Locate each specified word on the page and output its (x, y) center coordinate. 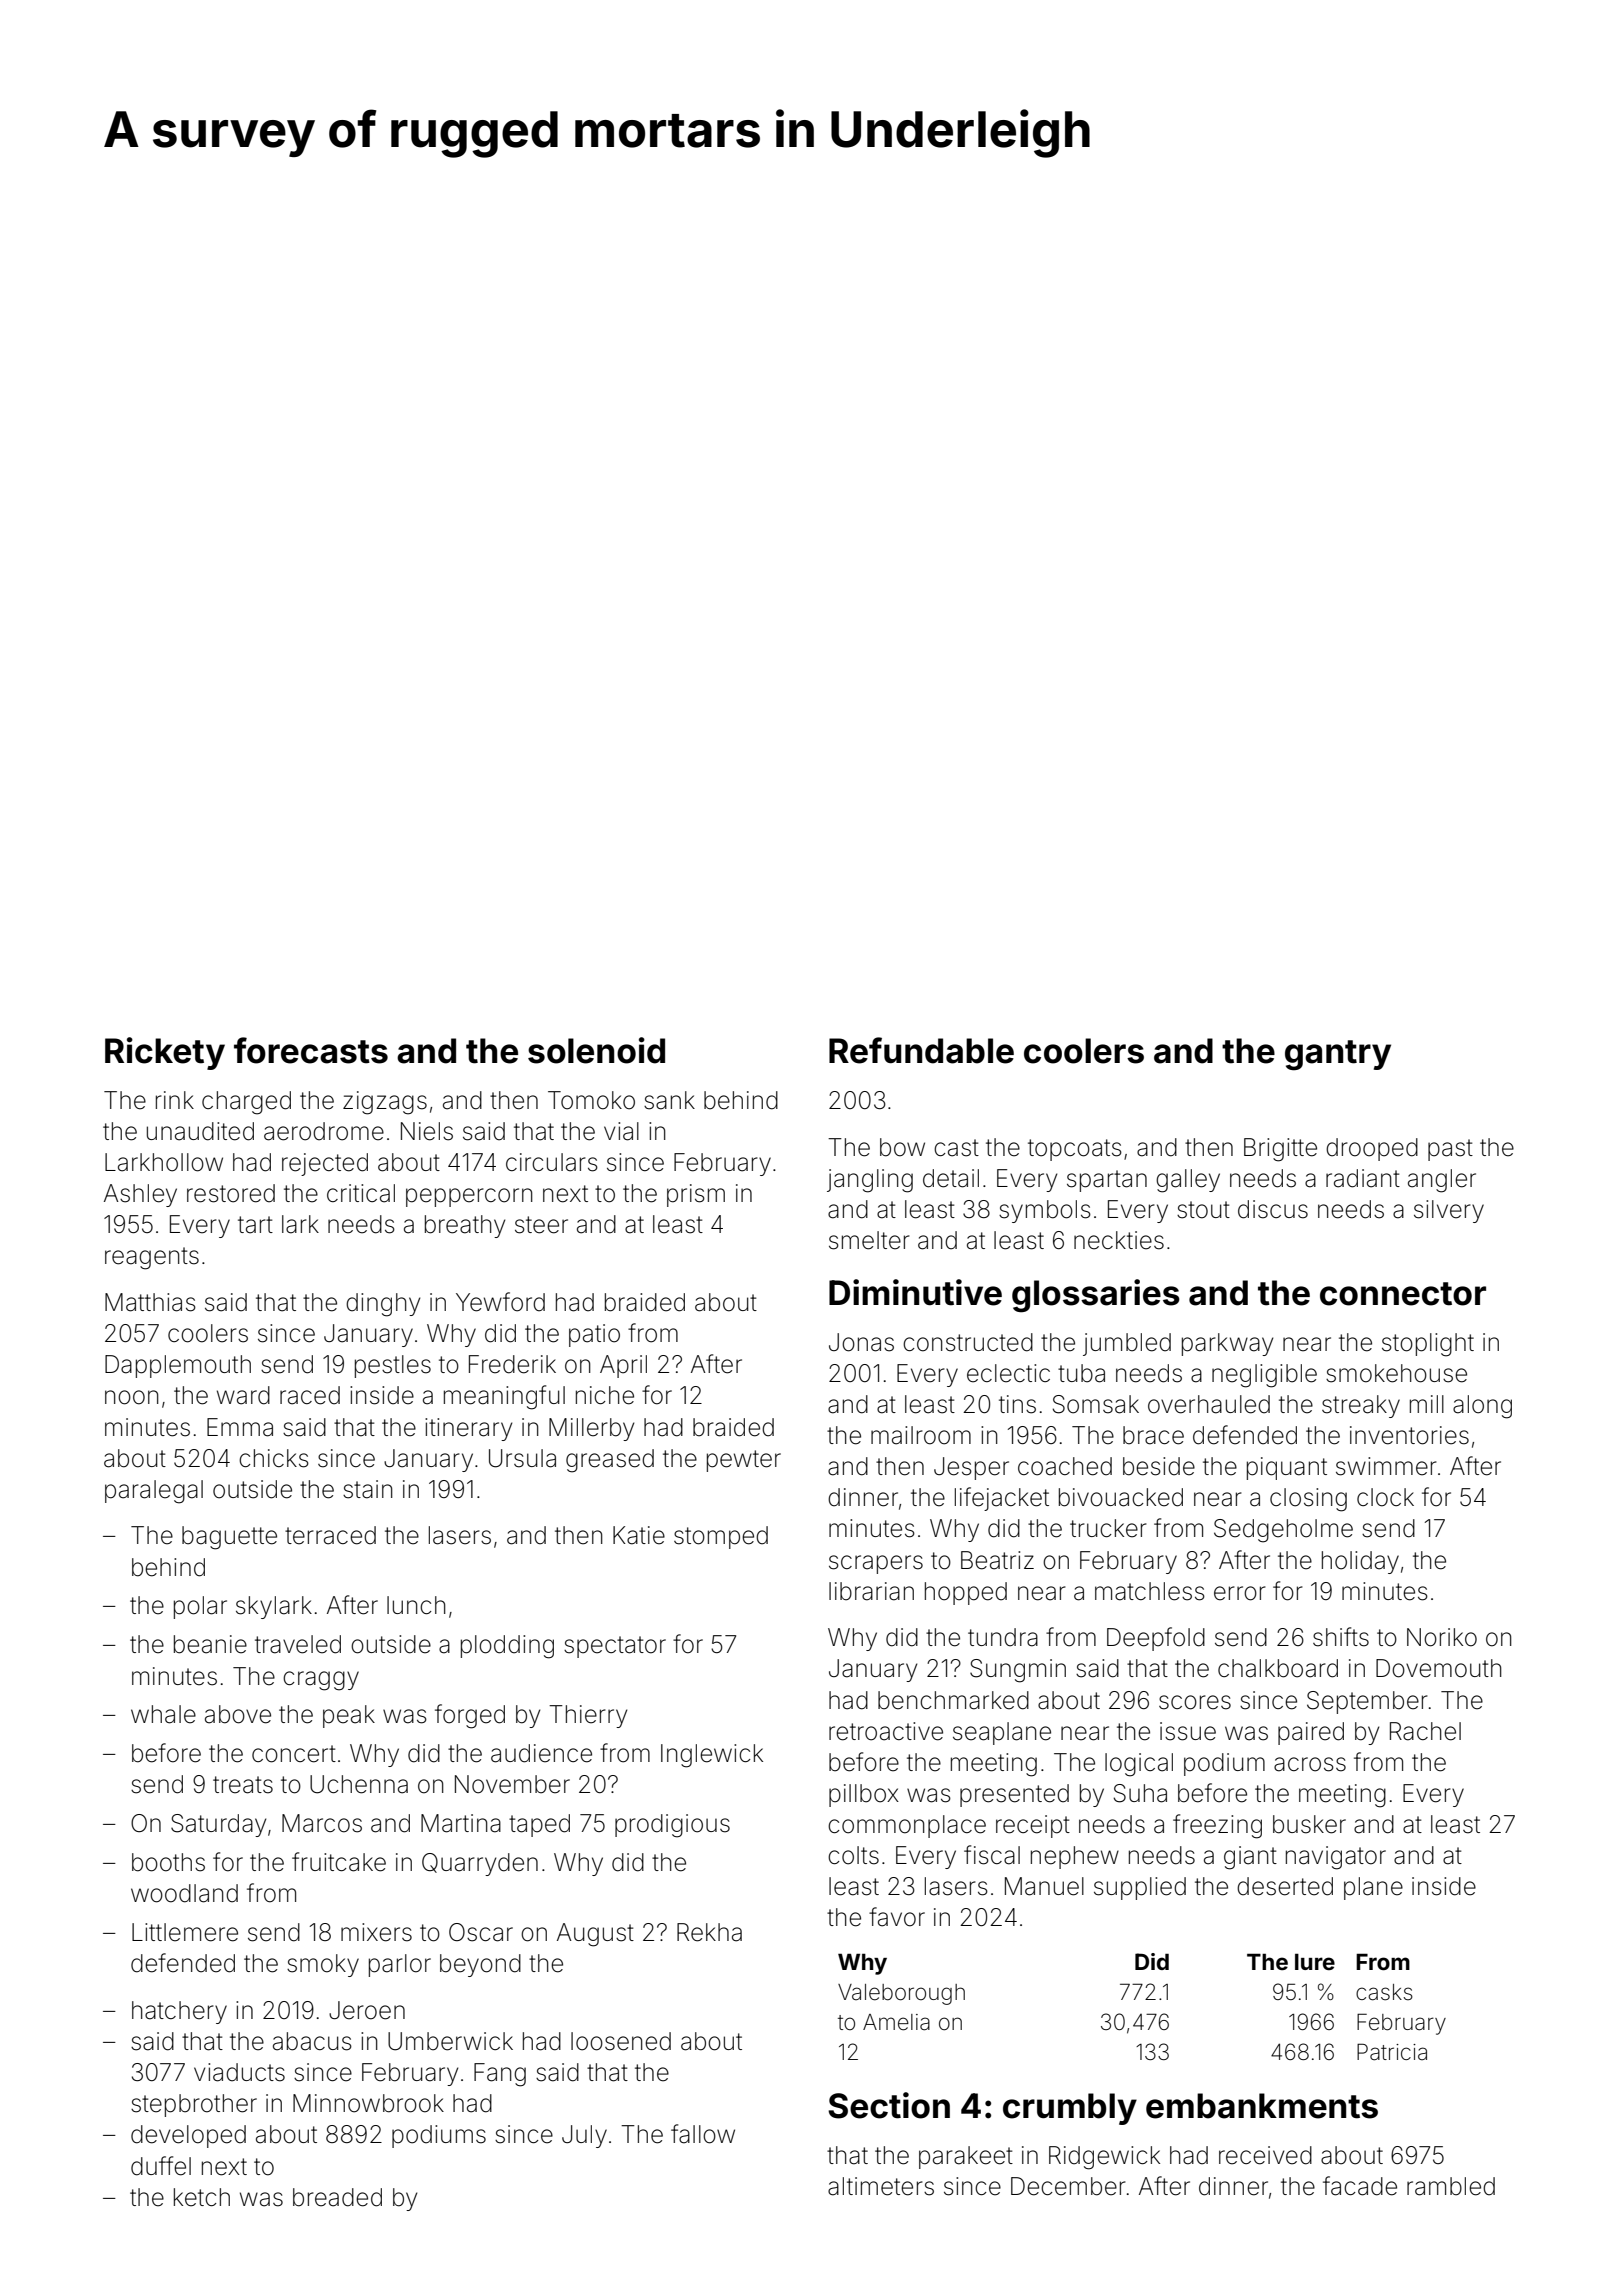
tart (255, 1225)
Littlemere (185, 1932)
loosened (621, 2041)
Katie (639, 1535)
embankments (1262, 2106)
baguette (229, 1538)
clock (1385, 1497)
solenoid (596, 1050)
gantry (1338, 1055)
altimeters (881, 2186)
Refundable (921, 1050)
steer (541, 1225)
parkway (1227, 1344)
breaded (337, 2197)
